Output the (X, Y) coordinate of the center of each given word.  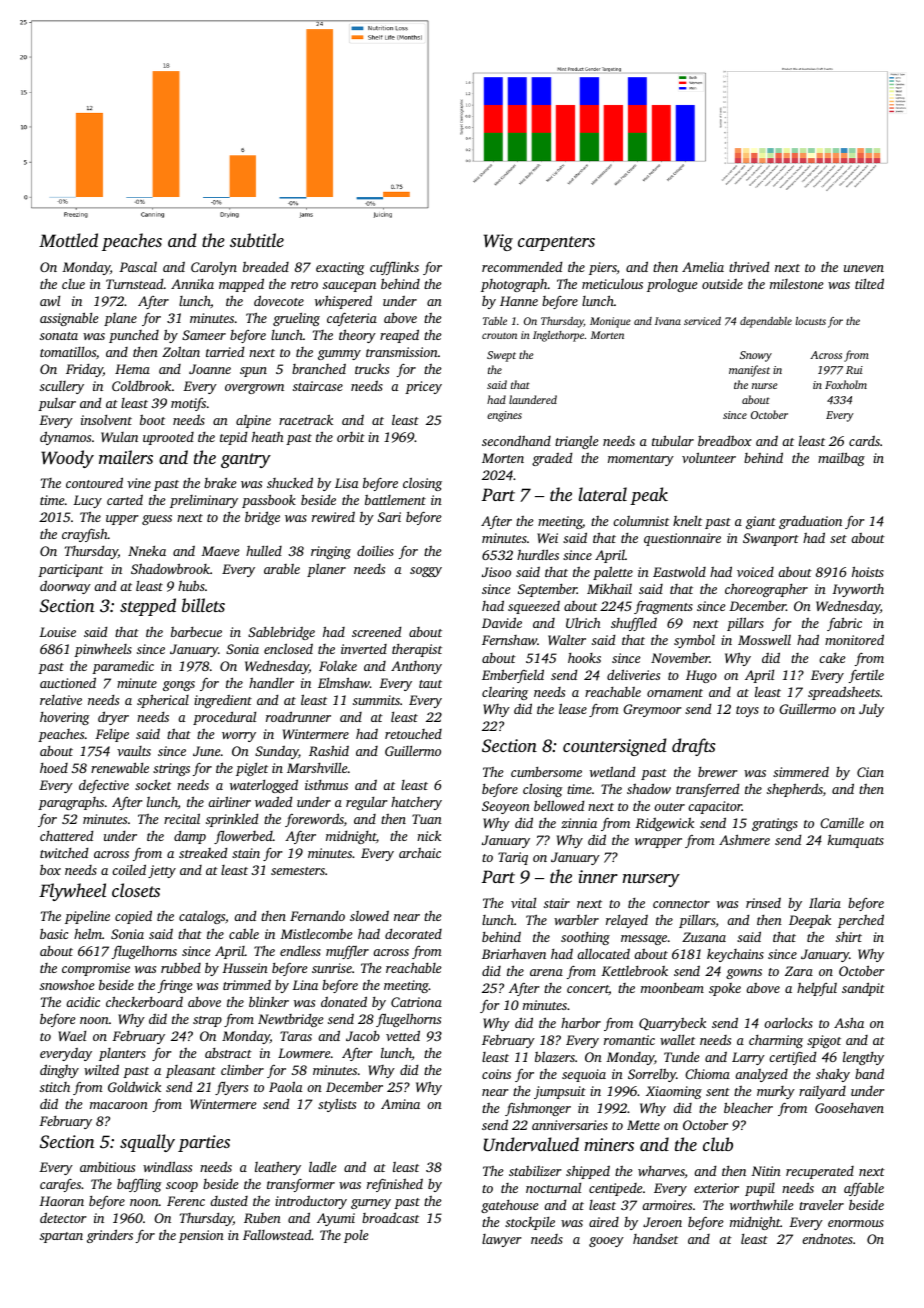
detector (63, 1217)
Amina (400, 1104)
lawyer (502, 1240)
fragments (663, 607)
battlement (395, 500)
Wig (498, 242)
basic (54, 933)
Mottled (68, 240)
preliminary (204, 501)
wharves (661, 1171)
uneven (864, 268)
